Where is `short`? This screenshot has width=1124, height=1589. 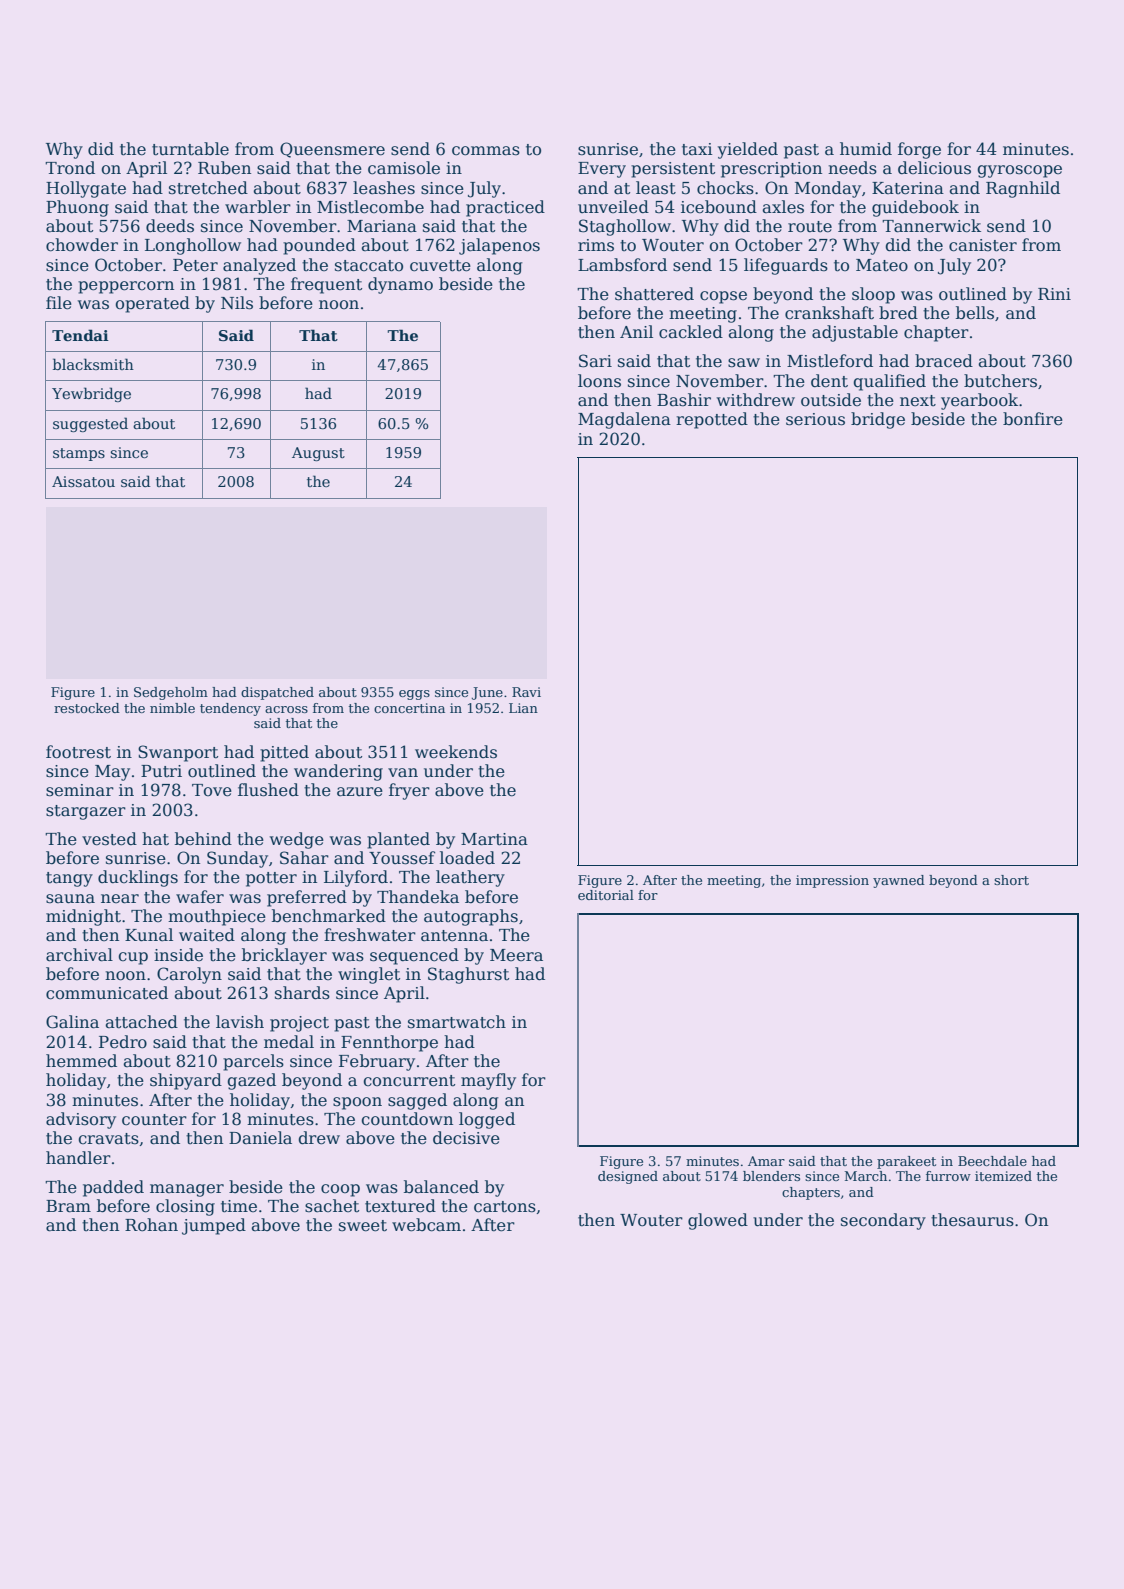
short is located at coordinates (1011, 880).
